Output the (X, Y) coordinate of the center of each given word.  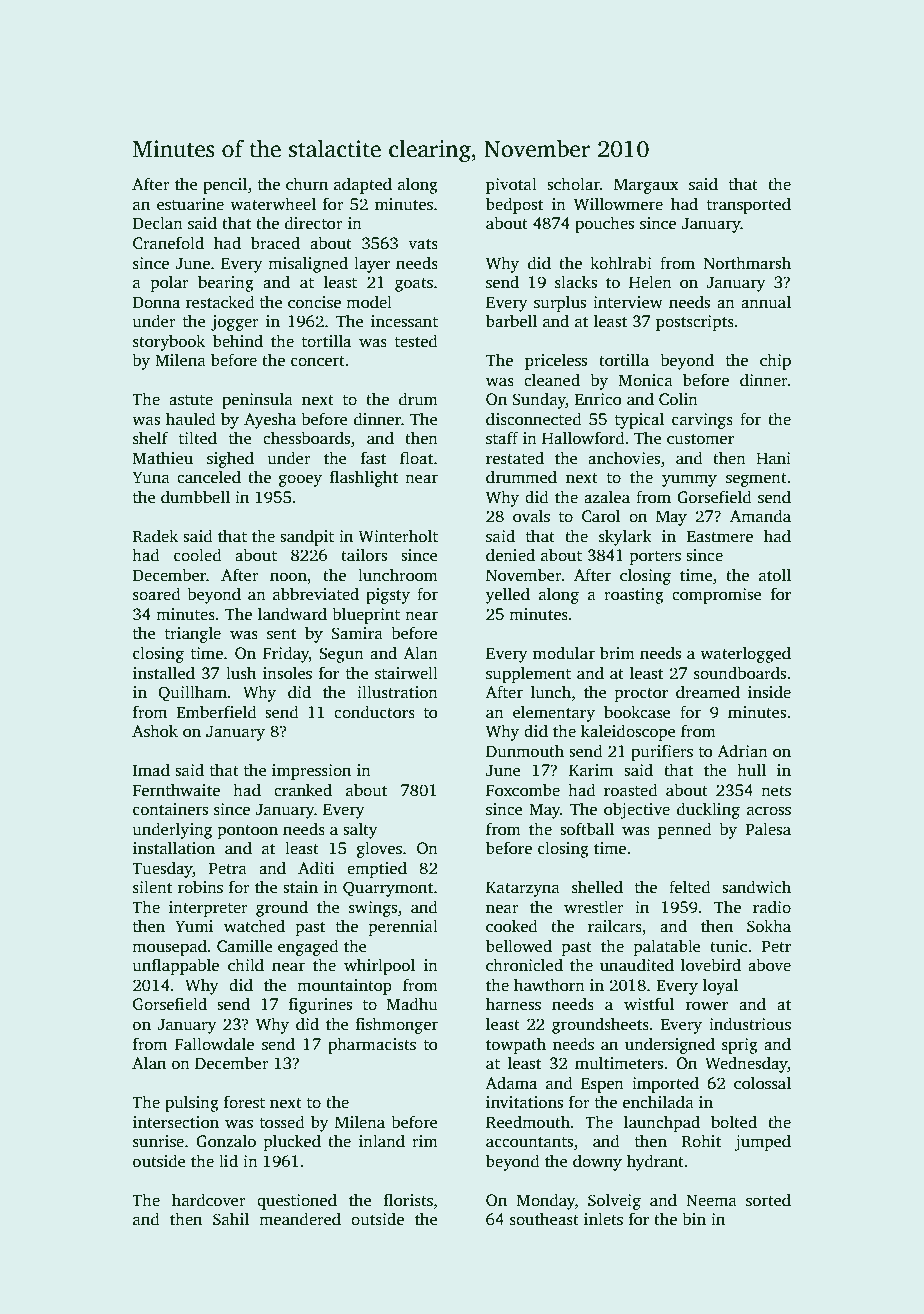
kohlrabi (621, 263)
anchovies (624, 458)
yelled (508, 595)
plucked (292, 1142)
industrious (750, 1024)
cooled (198, 555)
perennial (403, 927)
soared (157, 594)
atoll (775, 574)
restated (515, 458)
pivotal (511, 185)
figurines (320, 1005)
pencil (225, 185)
